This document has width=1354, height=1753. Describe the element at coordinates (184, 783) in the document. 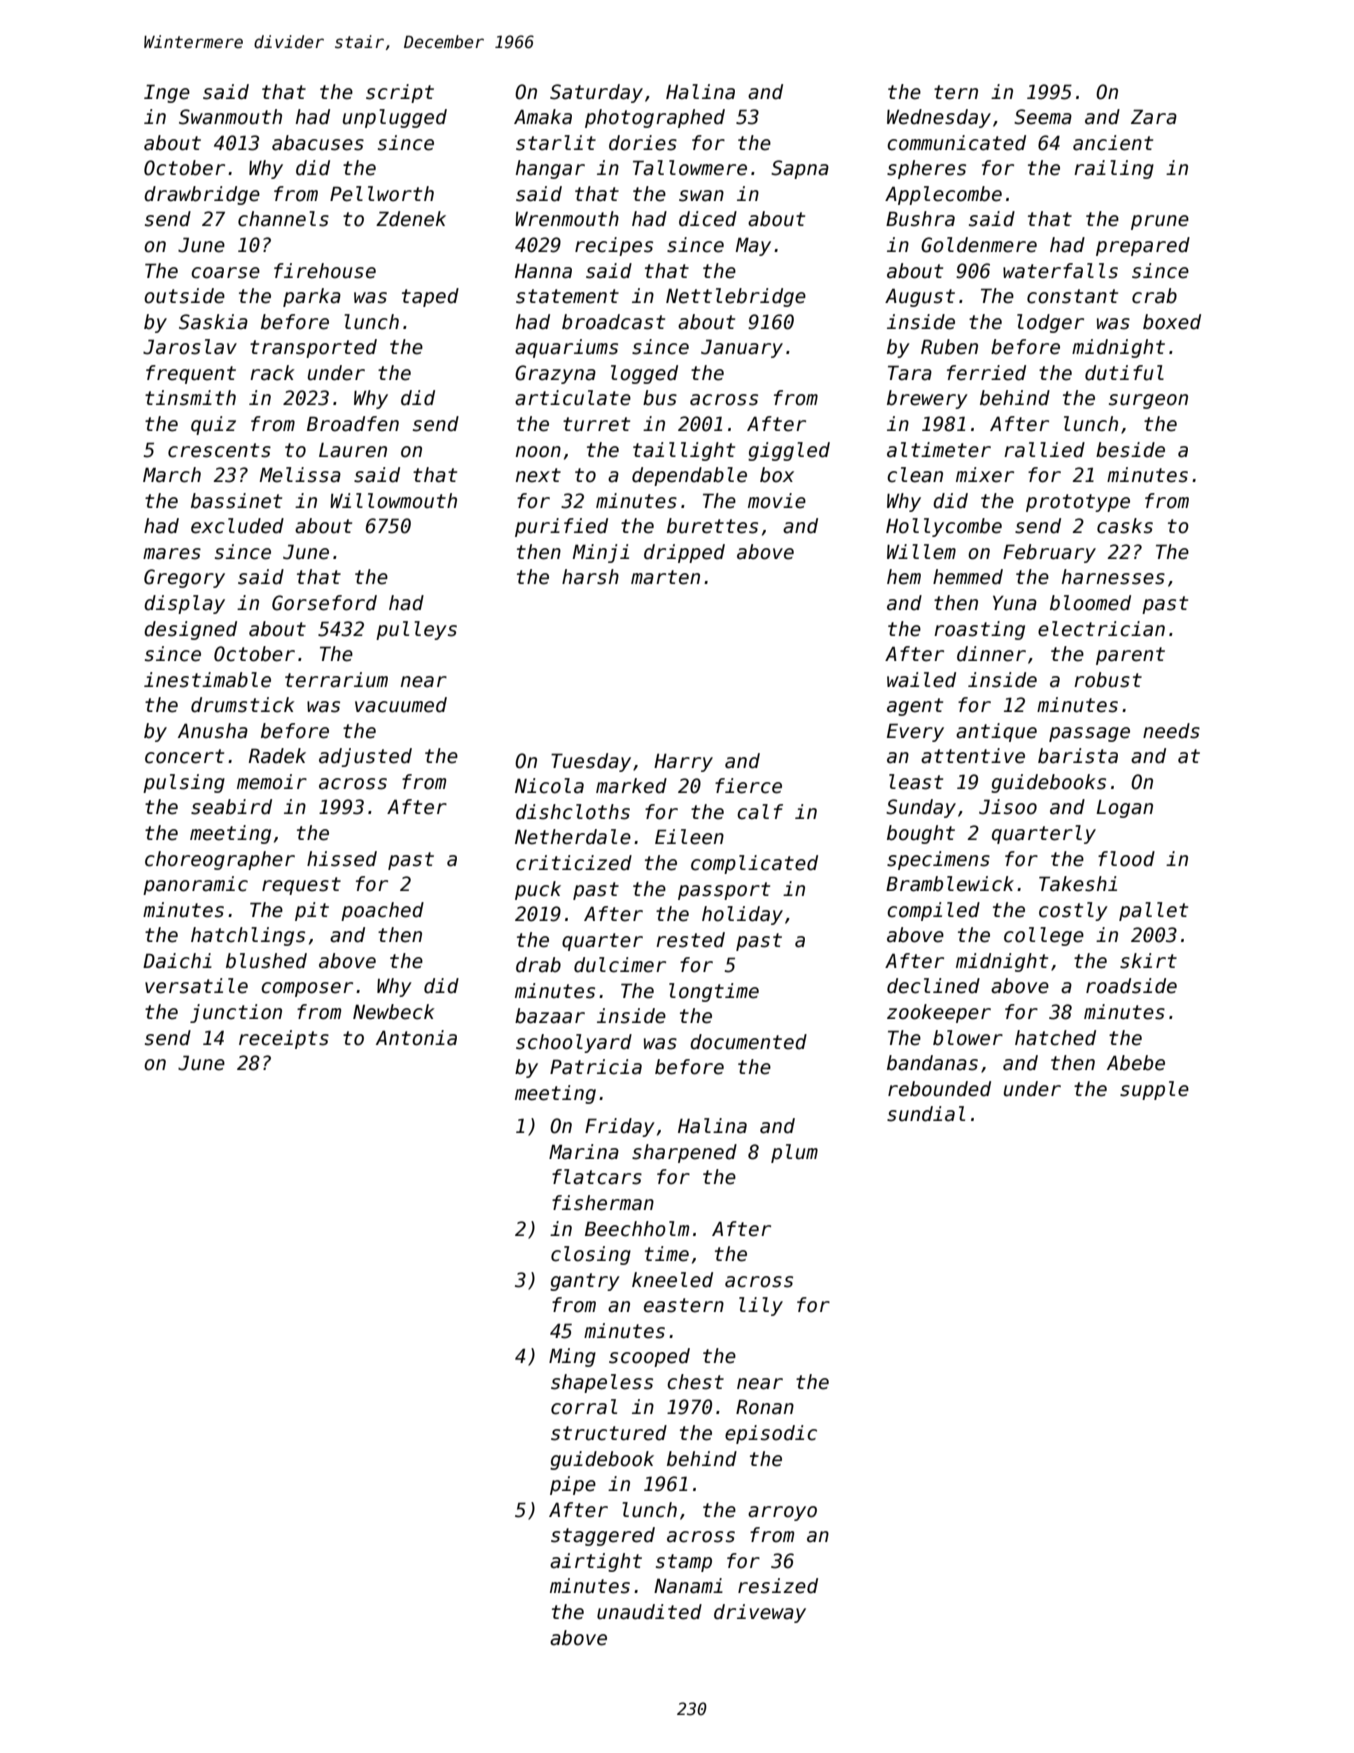

I see `pulsing` at that location.
